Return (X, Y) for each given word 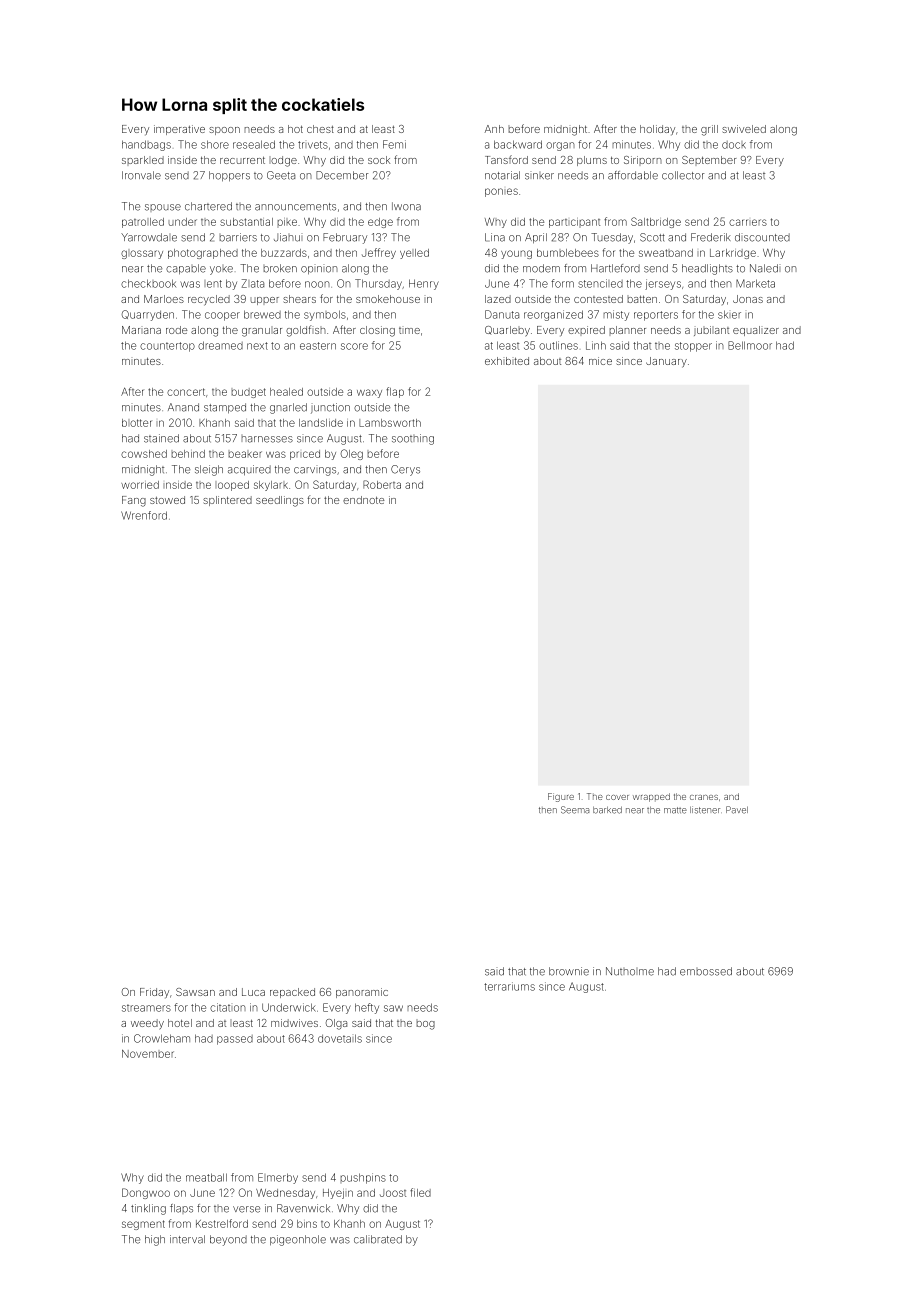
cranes (704, 797)
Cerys (405, 470)
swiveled (744, 129)
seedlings (280, 501)
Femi (394, 144)
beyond (228, 1240)
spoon (224, 131)
